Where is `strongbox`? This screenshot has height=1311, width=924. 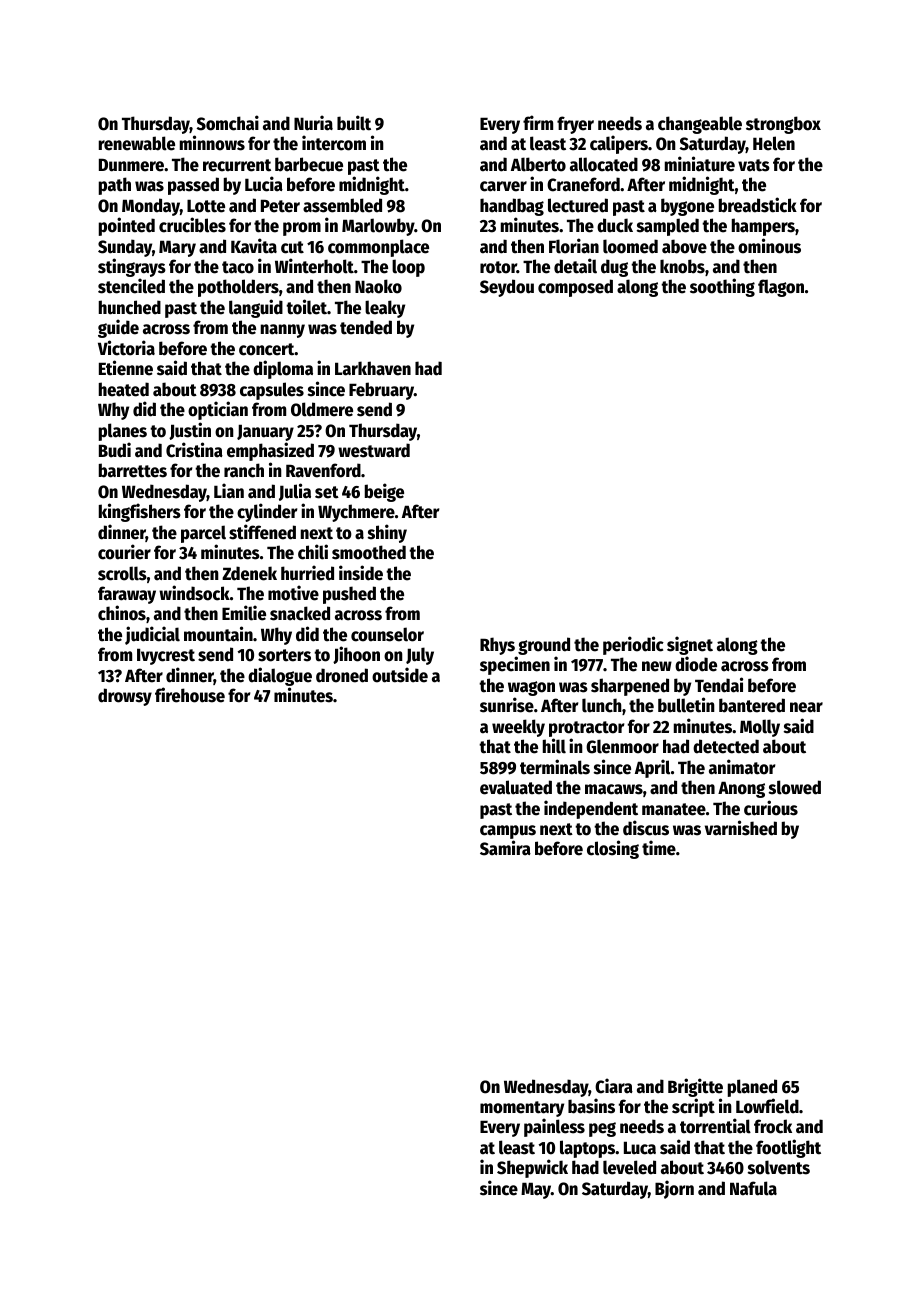
strongbox is located at coordinates (783, 125).
